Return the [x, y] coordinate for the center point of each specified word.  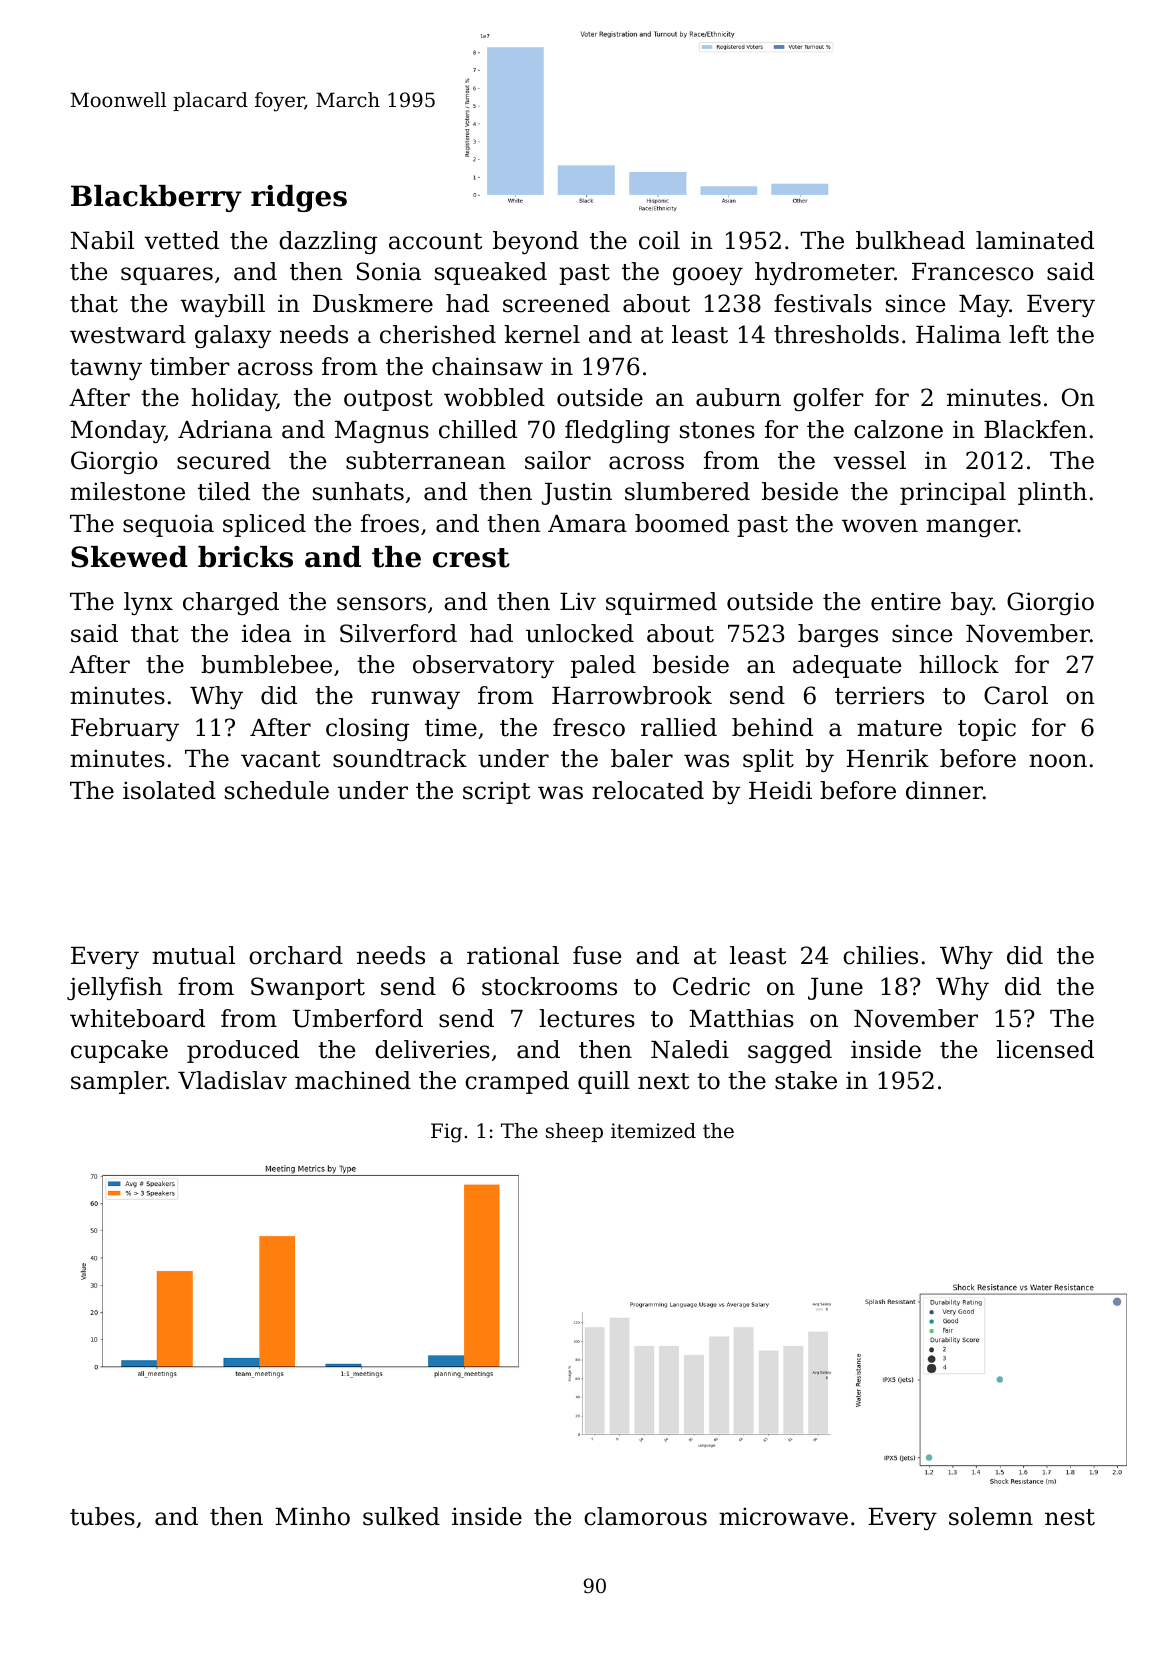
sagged [790, 1051]
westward [128, 334]
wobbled [494, 397]
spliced [264, 525]
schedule [277, 790]
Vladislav [232, 1080]
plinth [1052, 493]
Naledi [690, 1049]
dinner [944, 790]
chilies [880, 955]
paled [603, 666]
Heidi [780, 790]
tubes [102, 1516]
